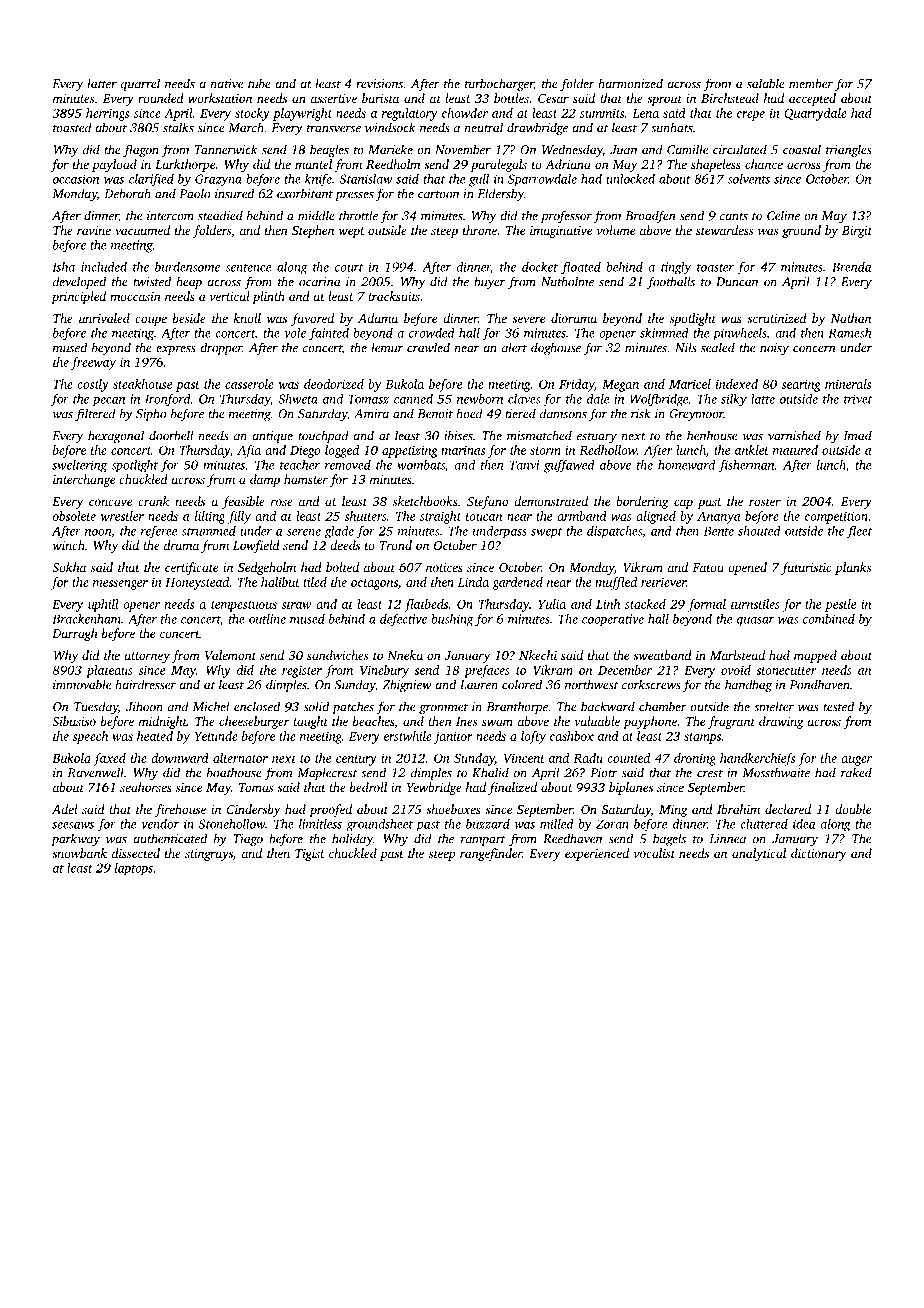  I want to click on boathouse, so click(234, 772).
